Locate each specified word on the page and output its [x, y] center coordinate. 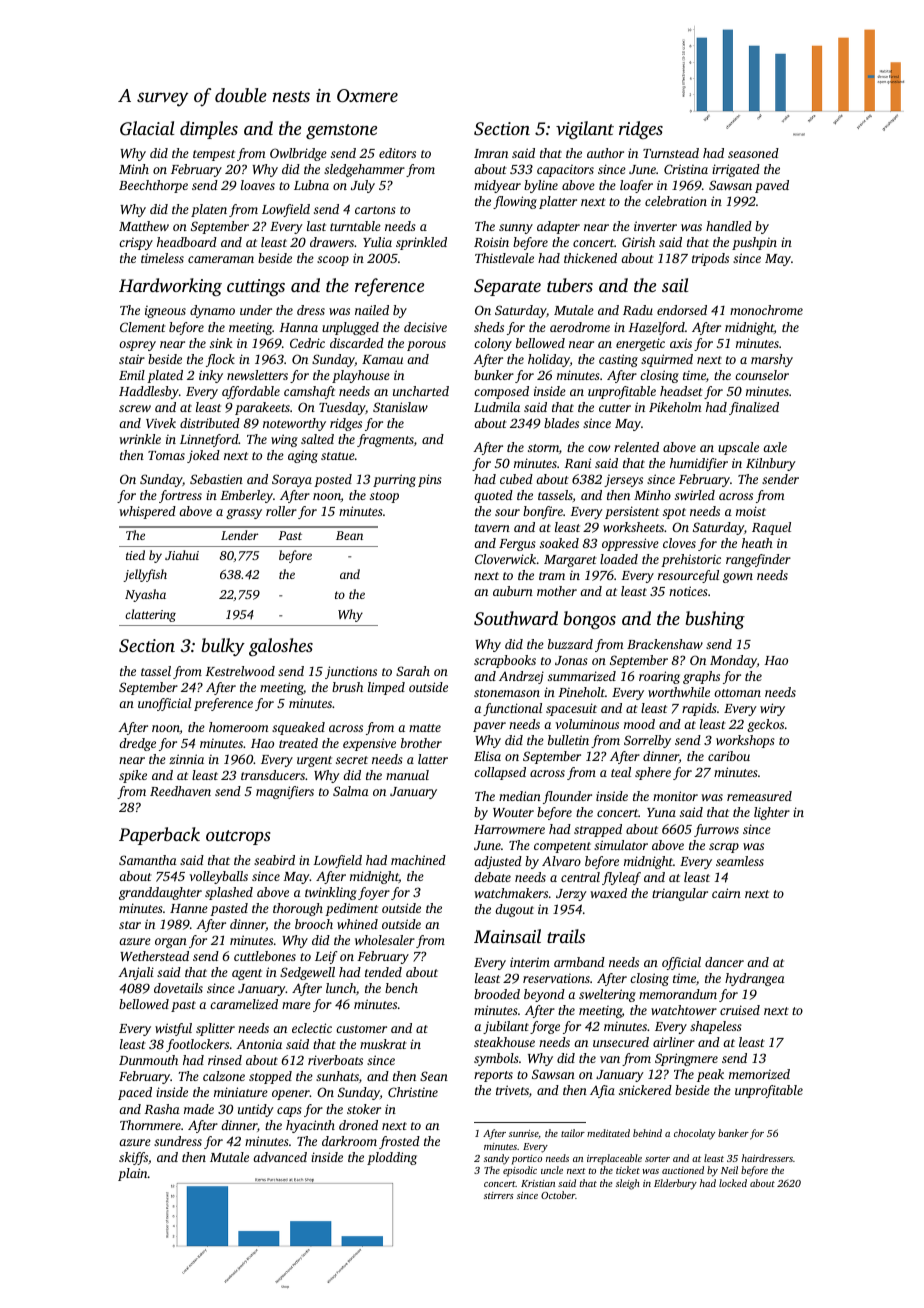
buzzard [570, 644]
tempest [214, 155]
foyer [374, 893]
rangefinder [758, 560]
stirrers [499, 1195]
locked [733, 1183]
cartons [375, 210]
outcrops [238, 837]
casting [618, 360]
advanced [280, 1157]
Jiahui [182, 555]
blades [561, 423]
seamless [740, 861]
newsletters [257, 375]
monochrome [766, 310]
